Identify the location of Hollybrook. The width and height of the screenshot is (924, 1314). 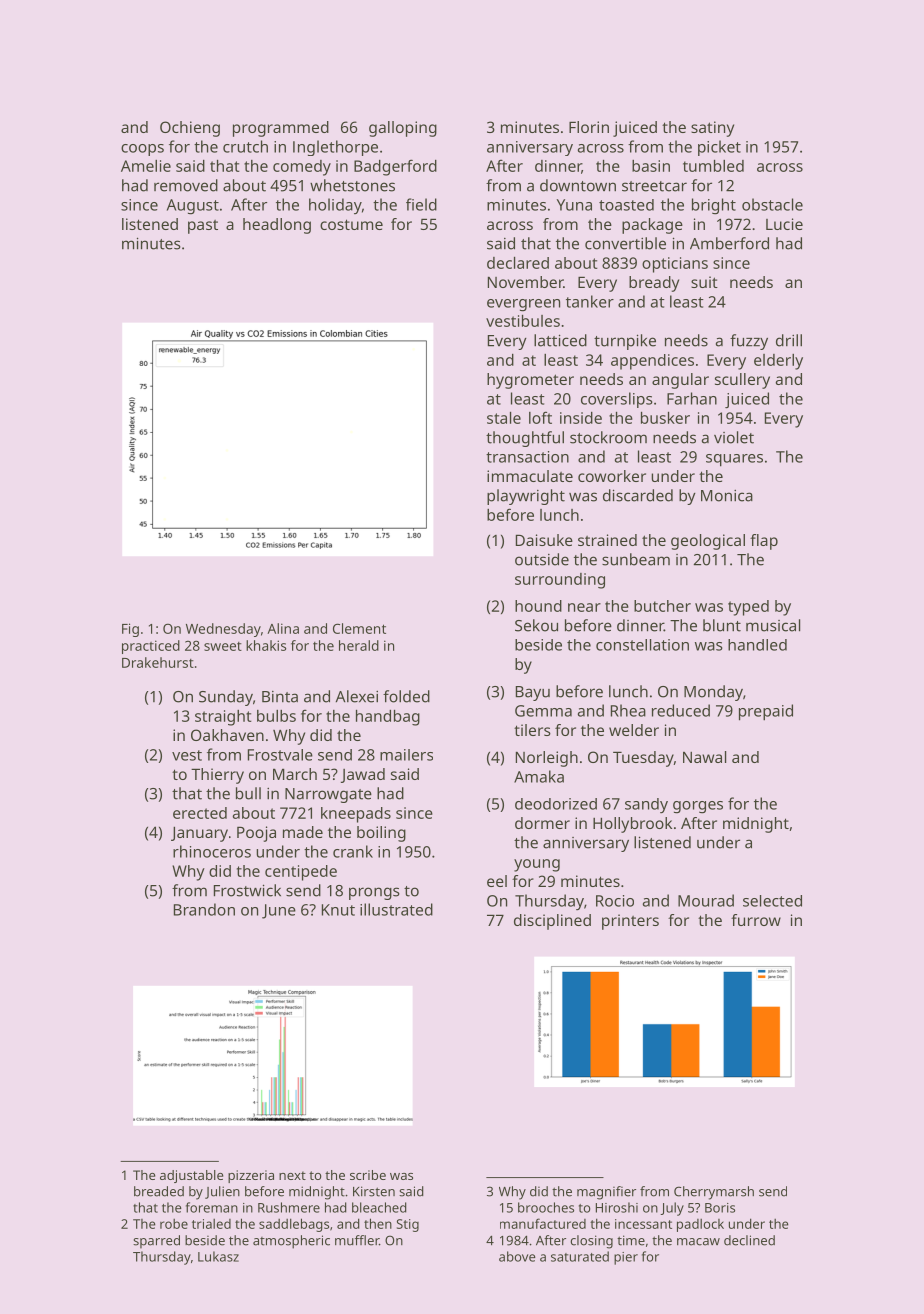
(632, 825).
